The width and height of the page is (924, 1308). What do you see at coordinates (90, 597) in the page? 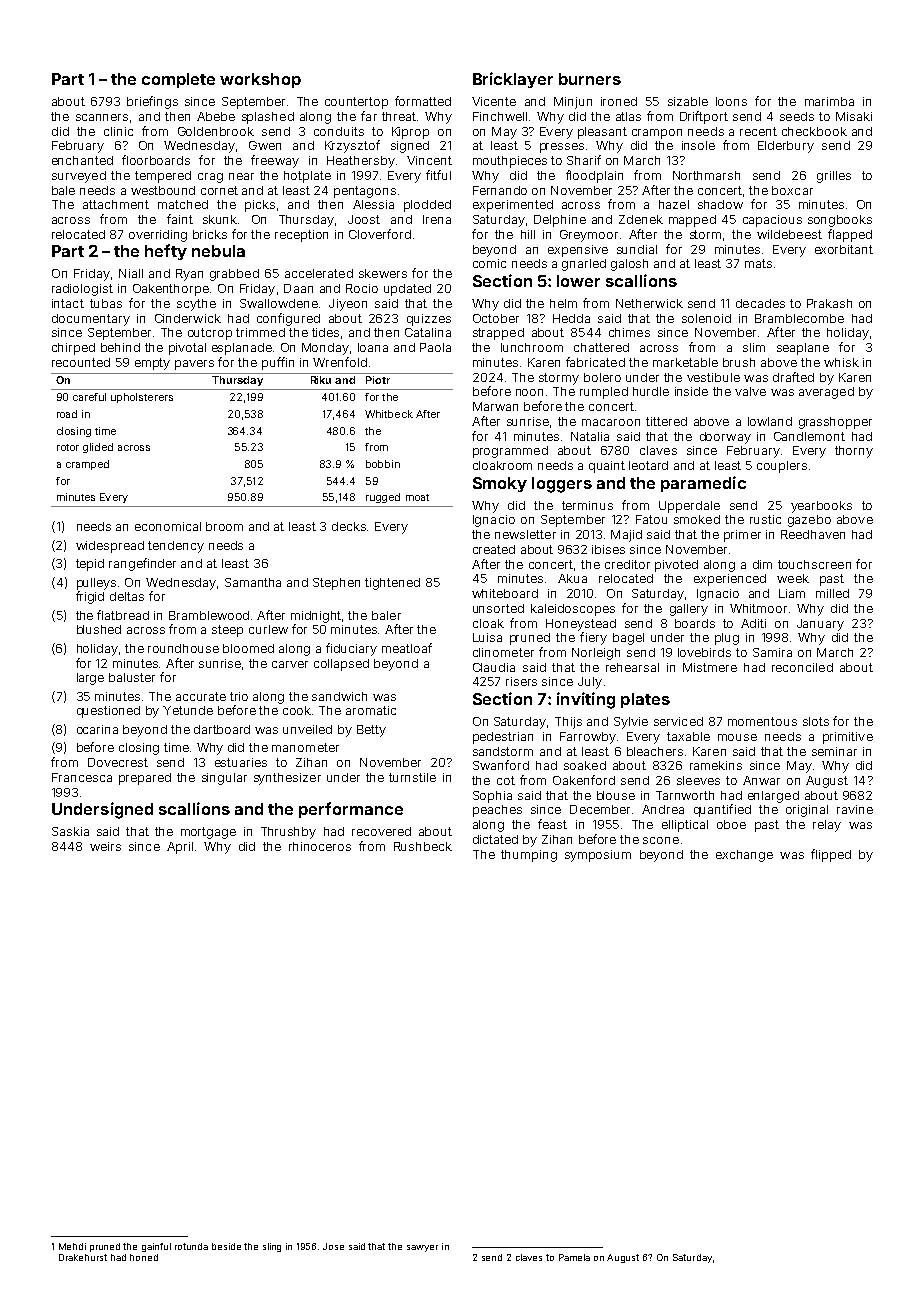
I see `frigid` at bounding box center [90, 597].
